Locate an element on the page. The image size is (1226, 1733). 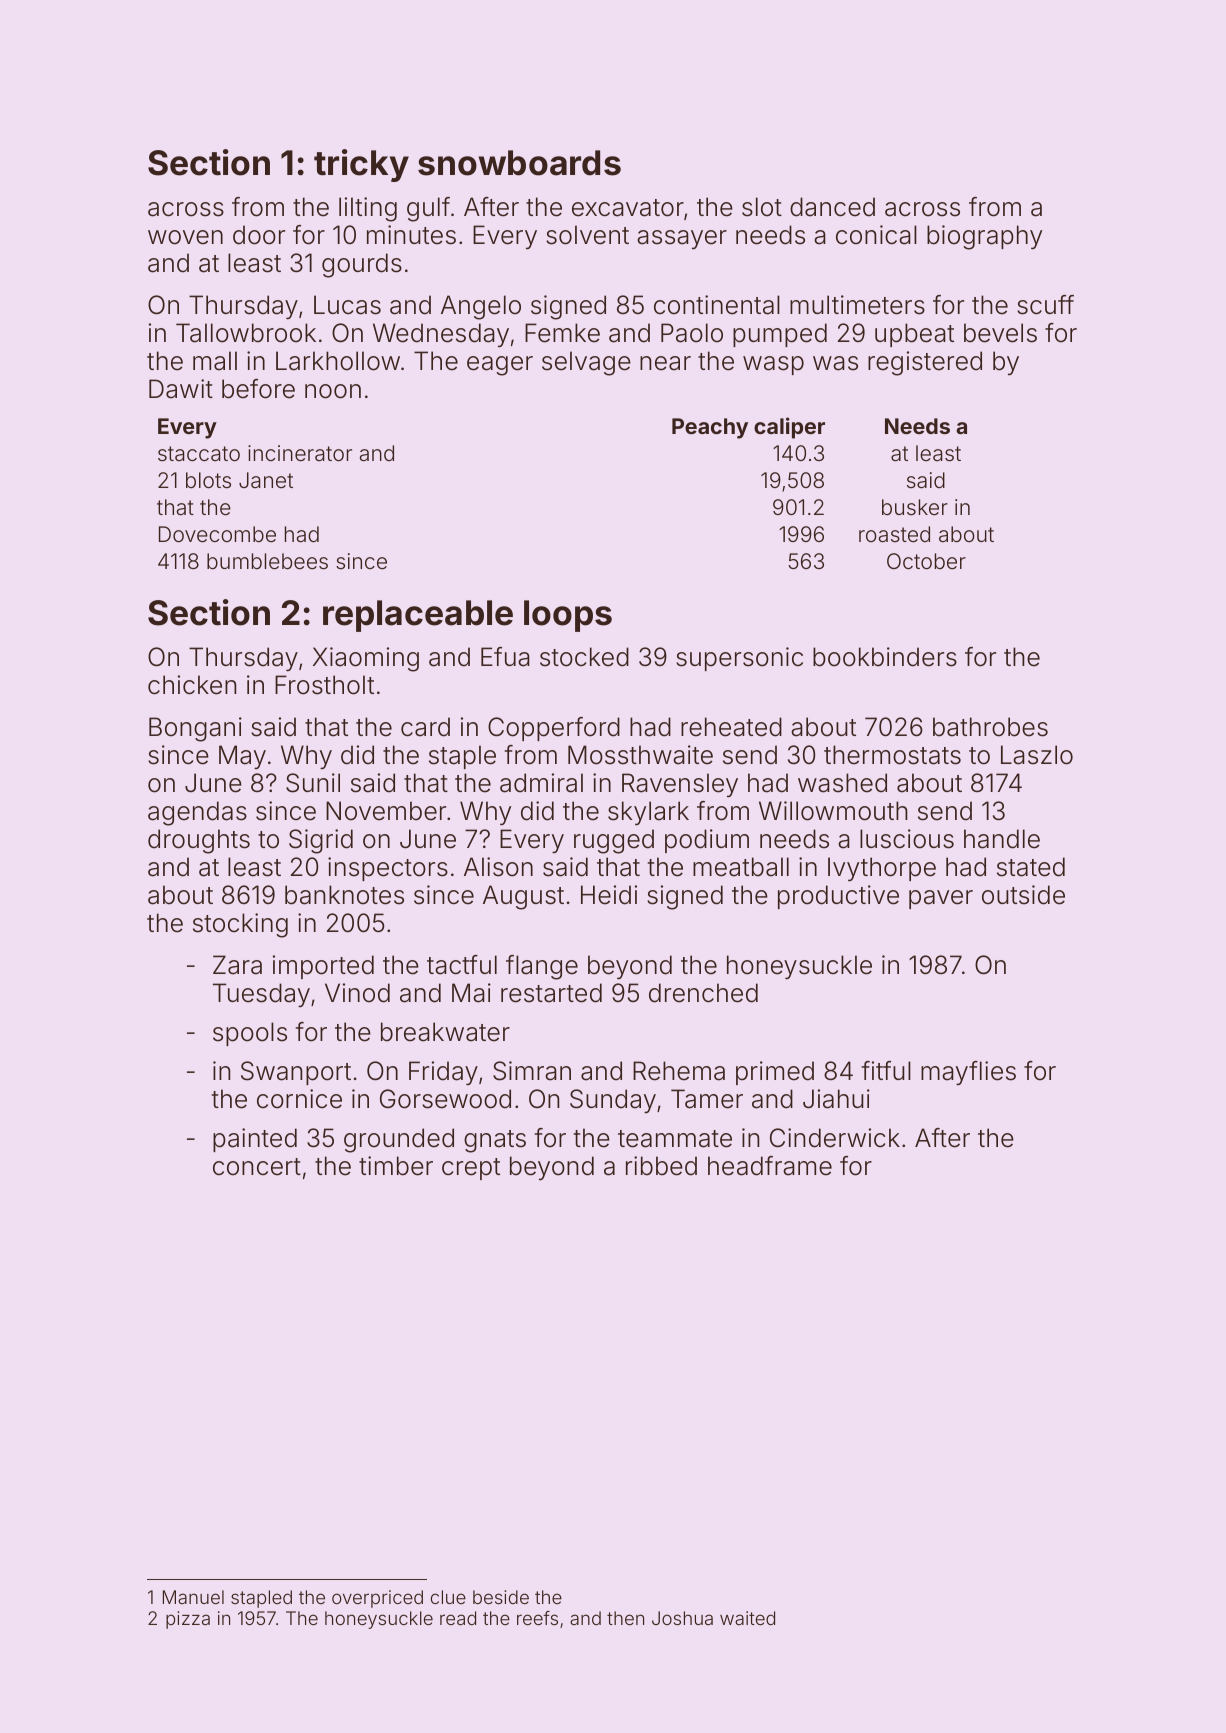
roasted is located at coordinates (894, 534).
